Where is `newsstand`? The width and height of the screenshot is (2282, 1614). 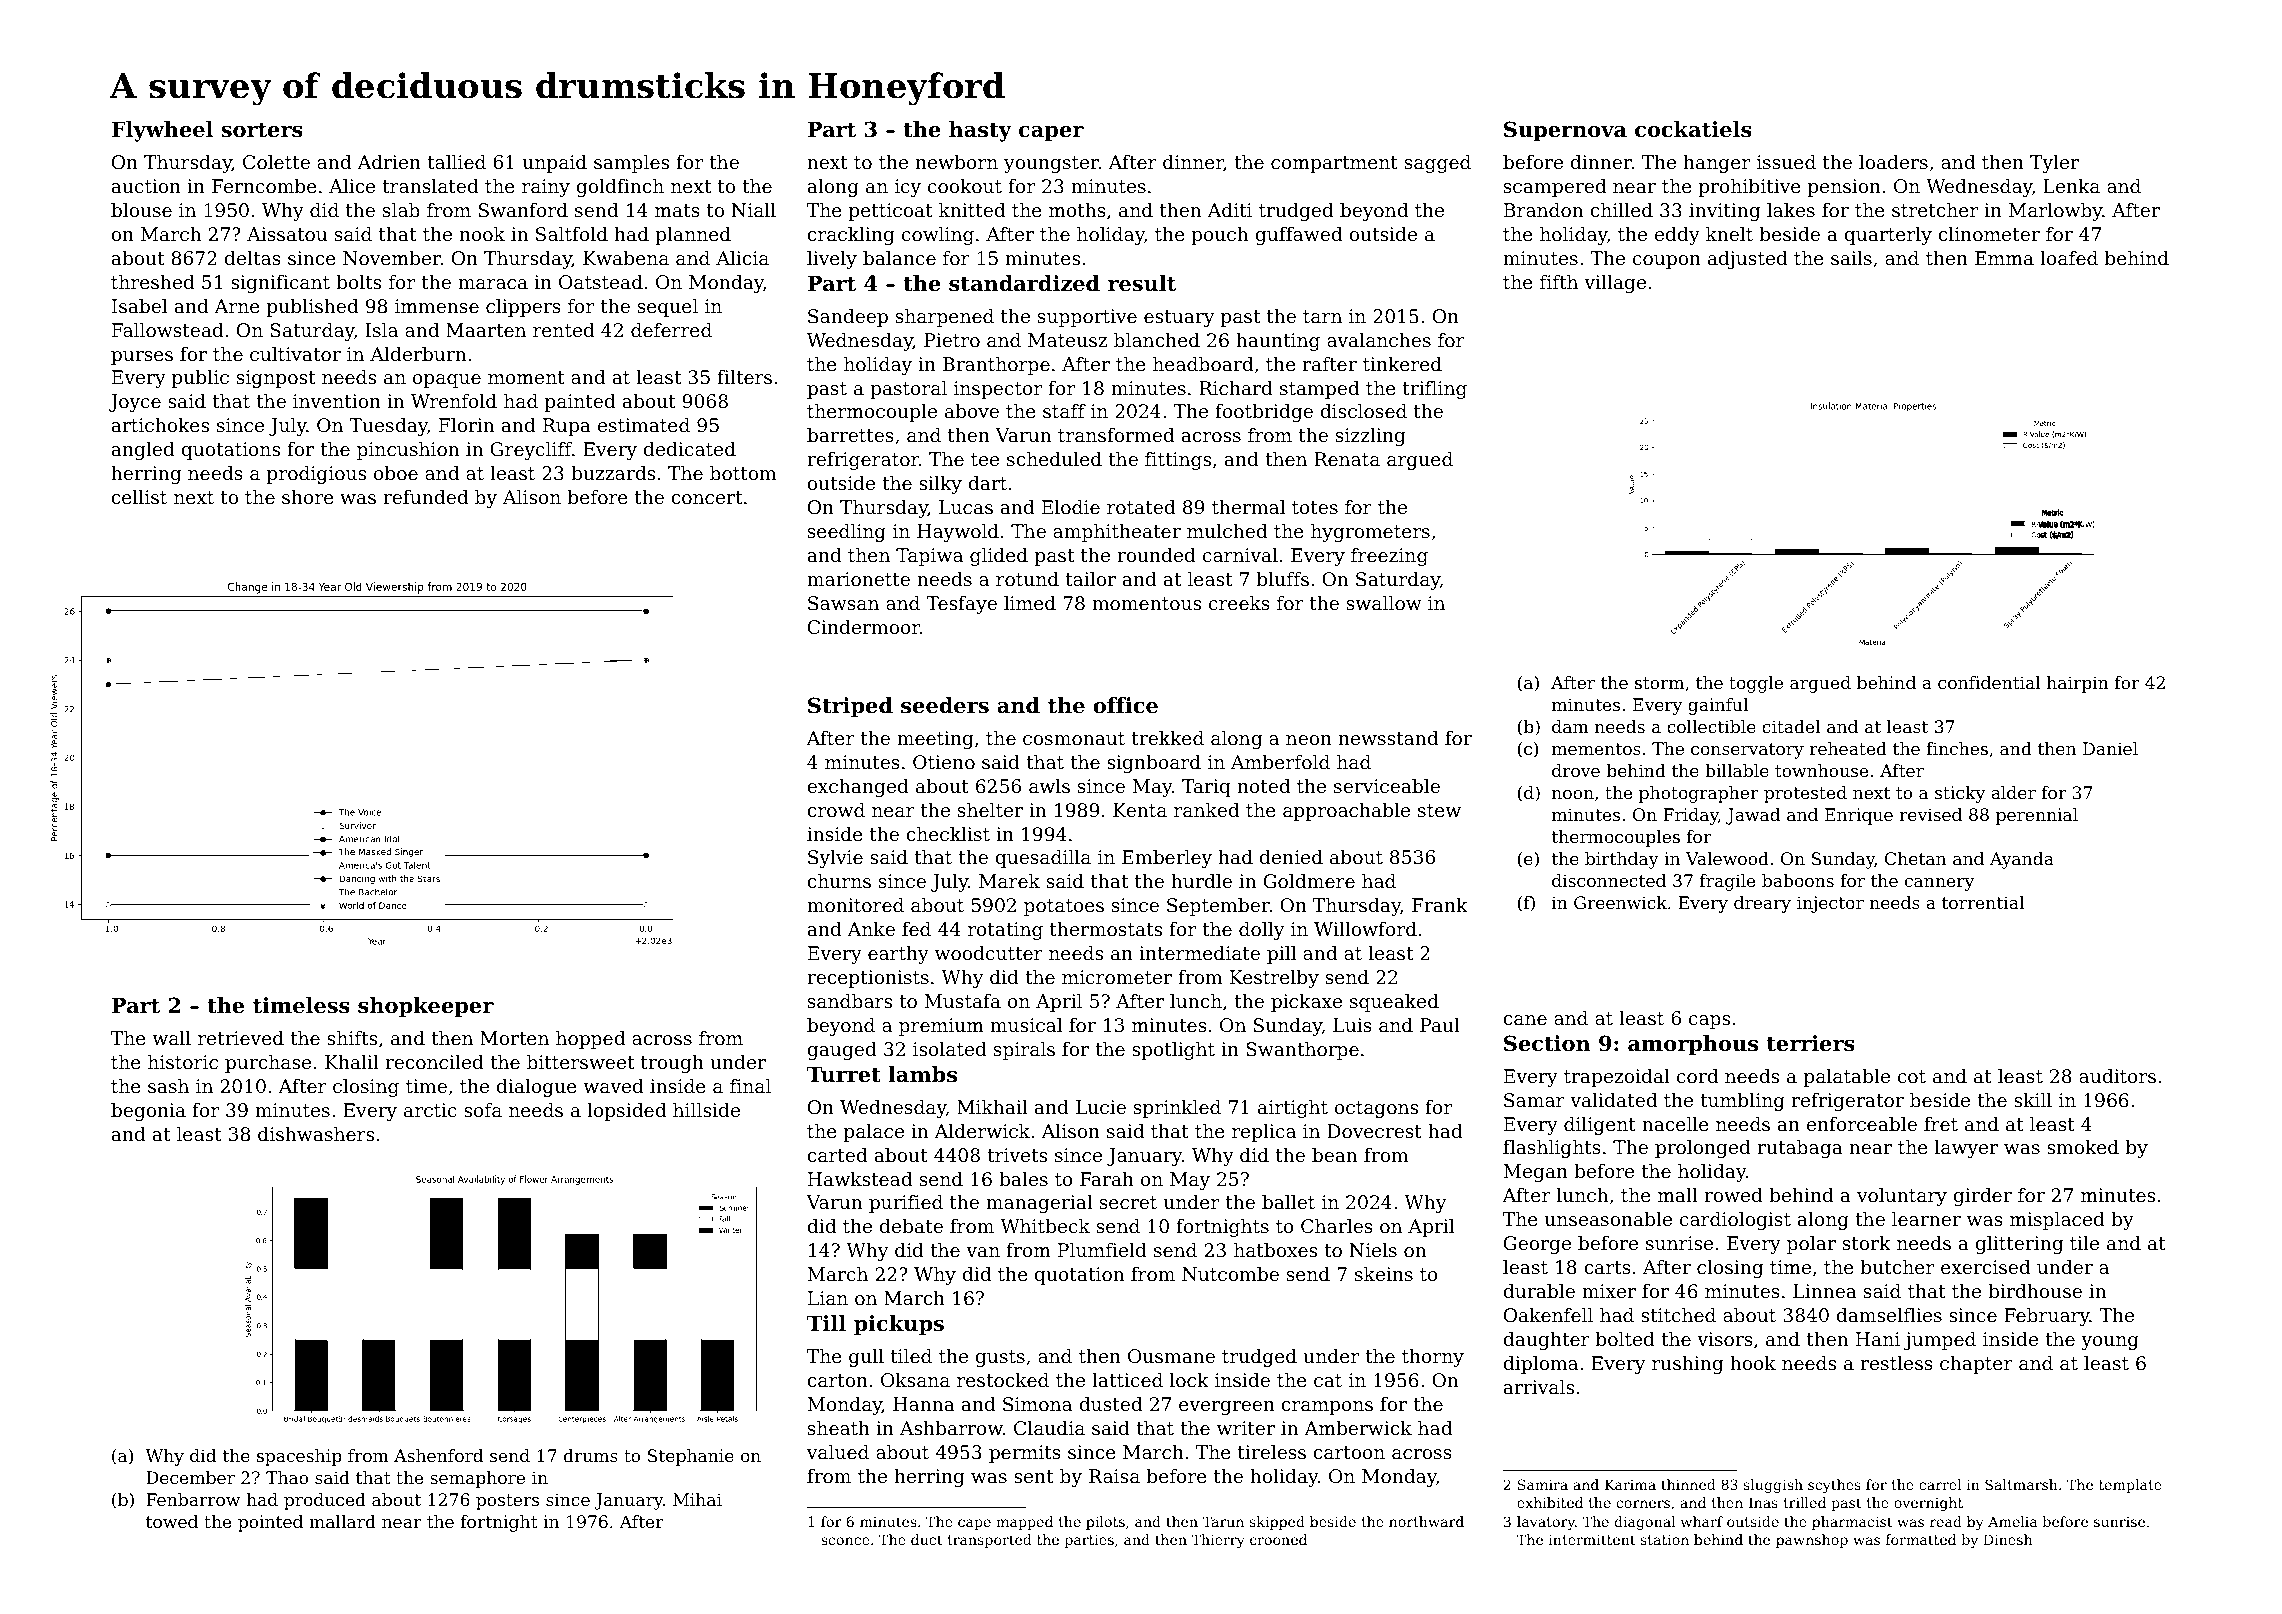 newsstand is located at coordinates (1388, 738).
